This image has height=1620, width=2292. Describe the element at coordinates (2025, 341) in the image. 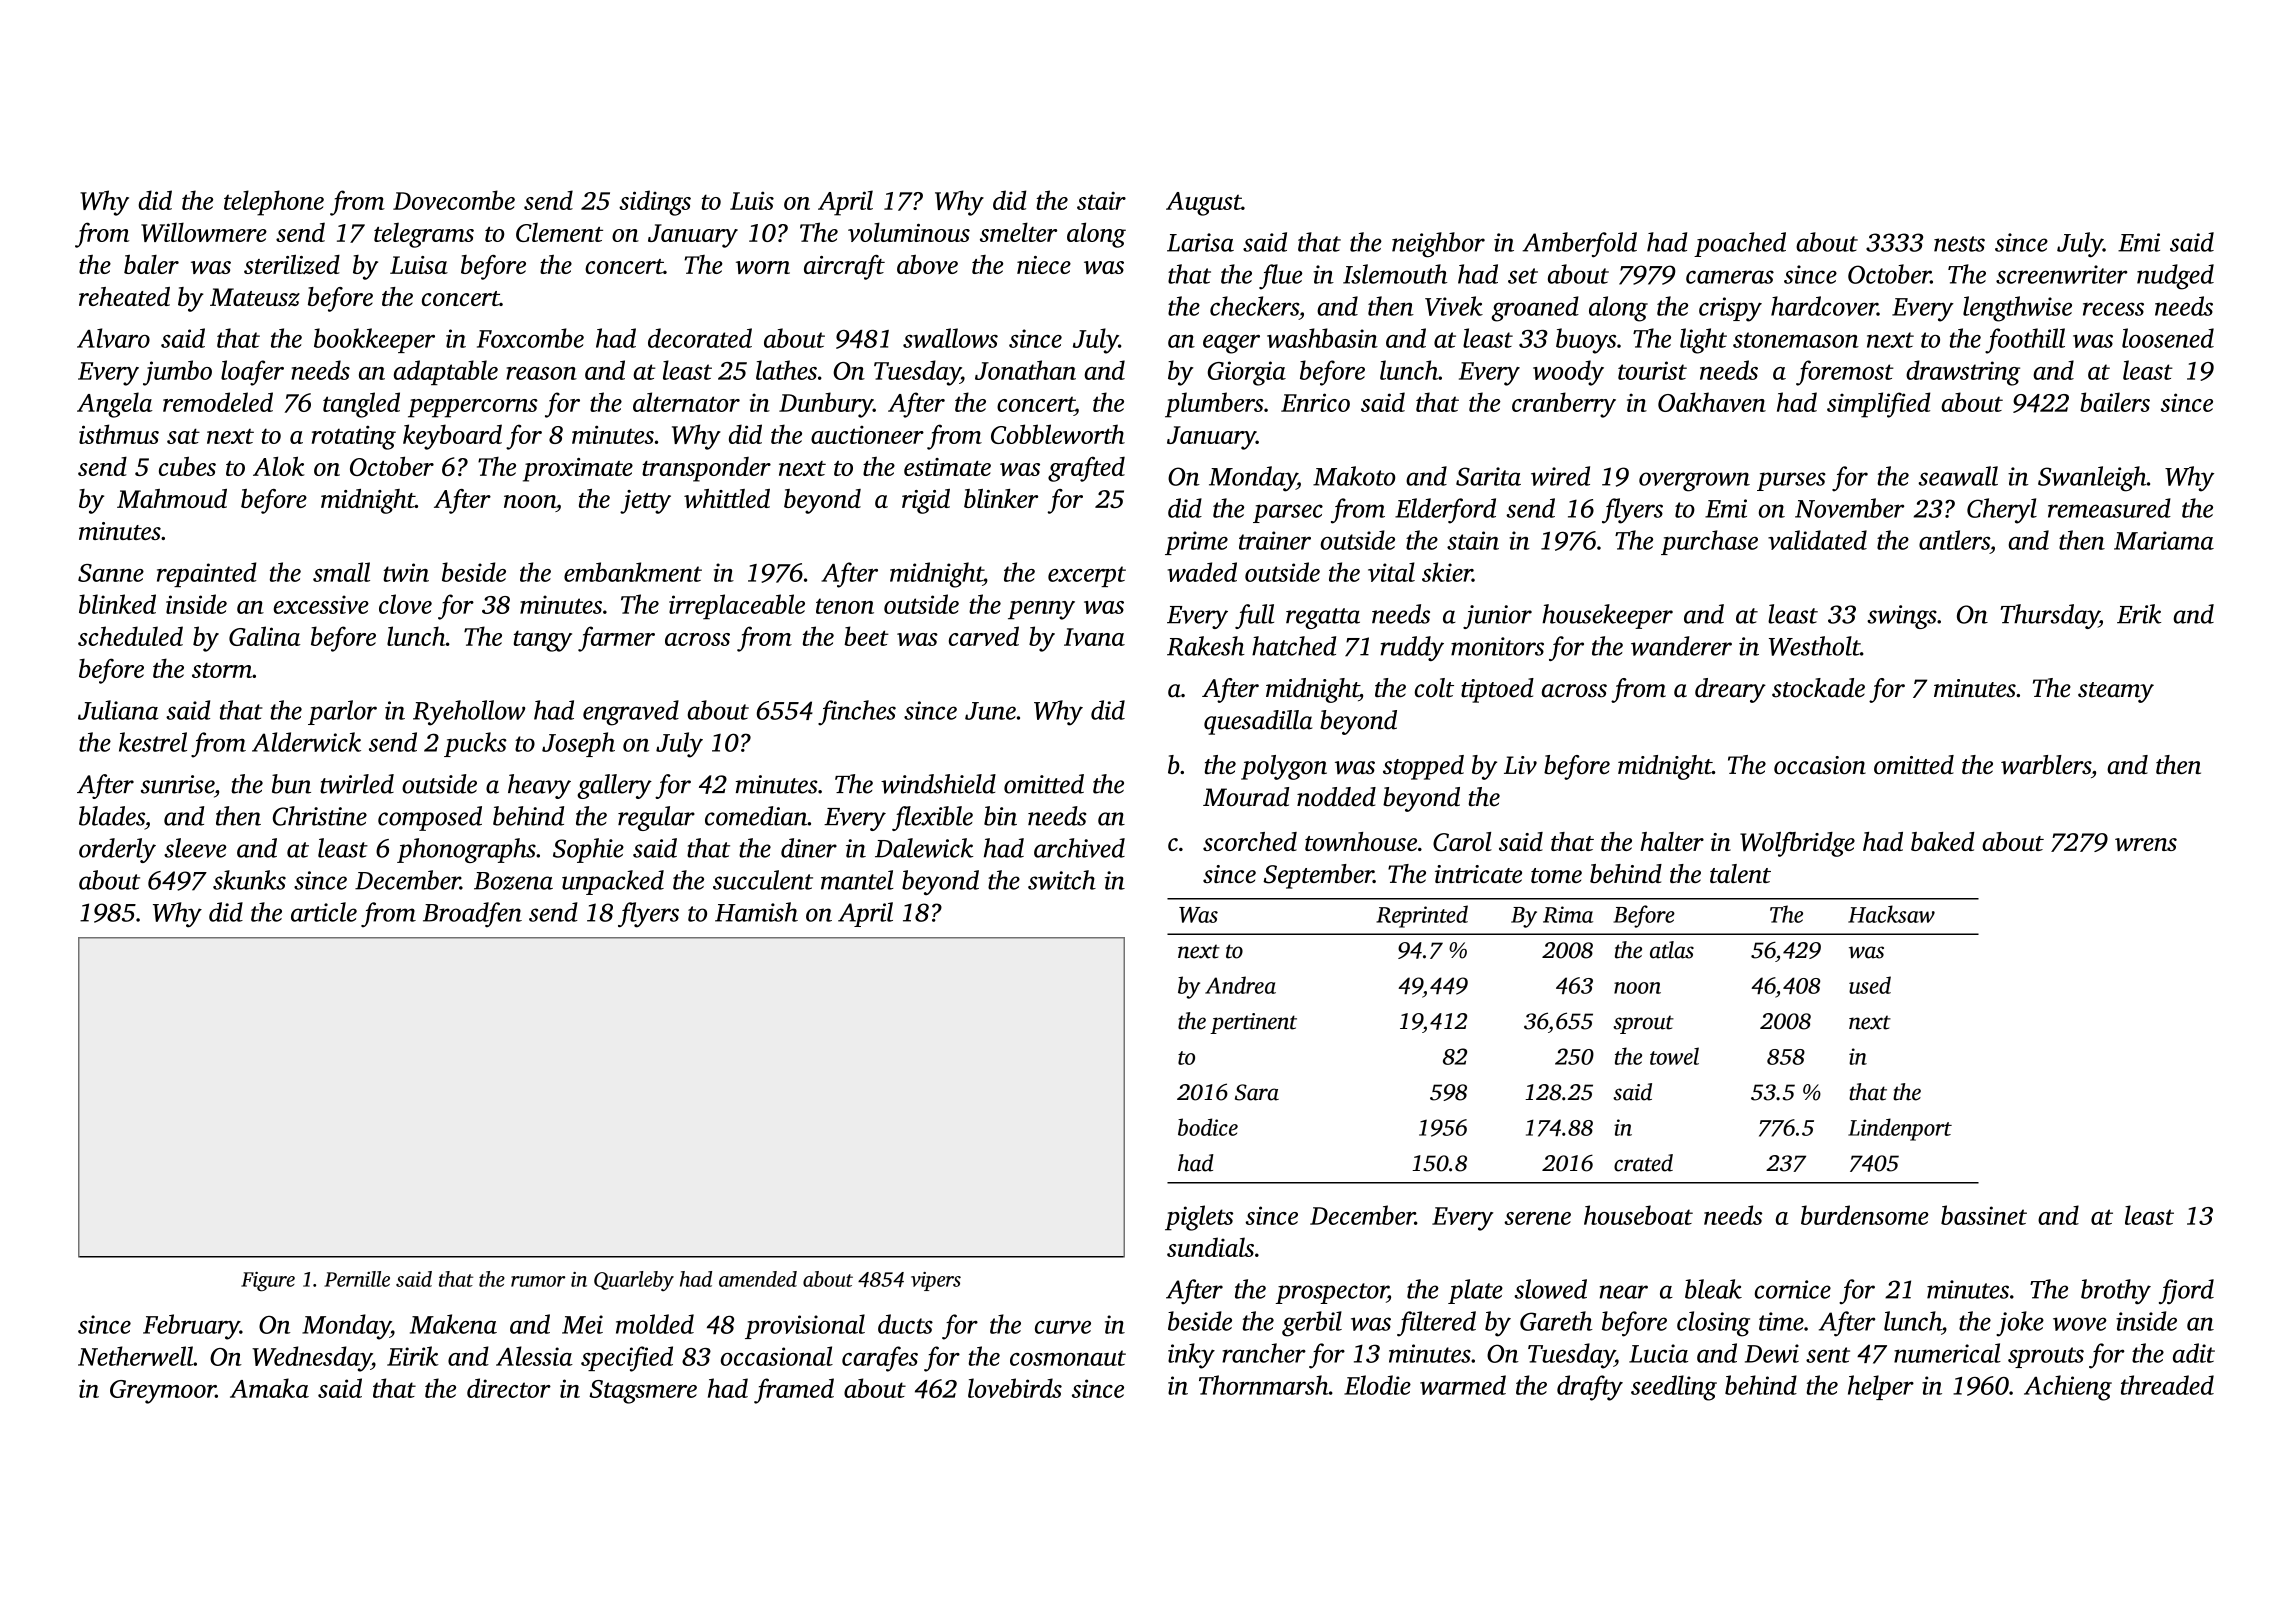

I see `foothill` at that location.
